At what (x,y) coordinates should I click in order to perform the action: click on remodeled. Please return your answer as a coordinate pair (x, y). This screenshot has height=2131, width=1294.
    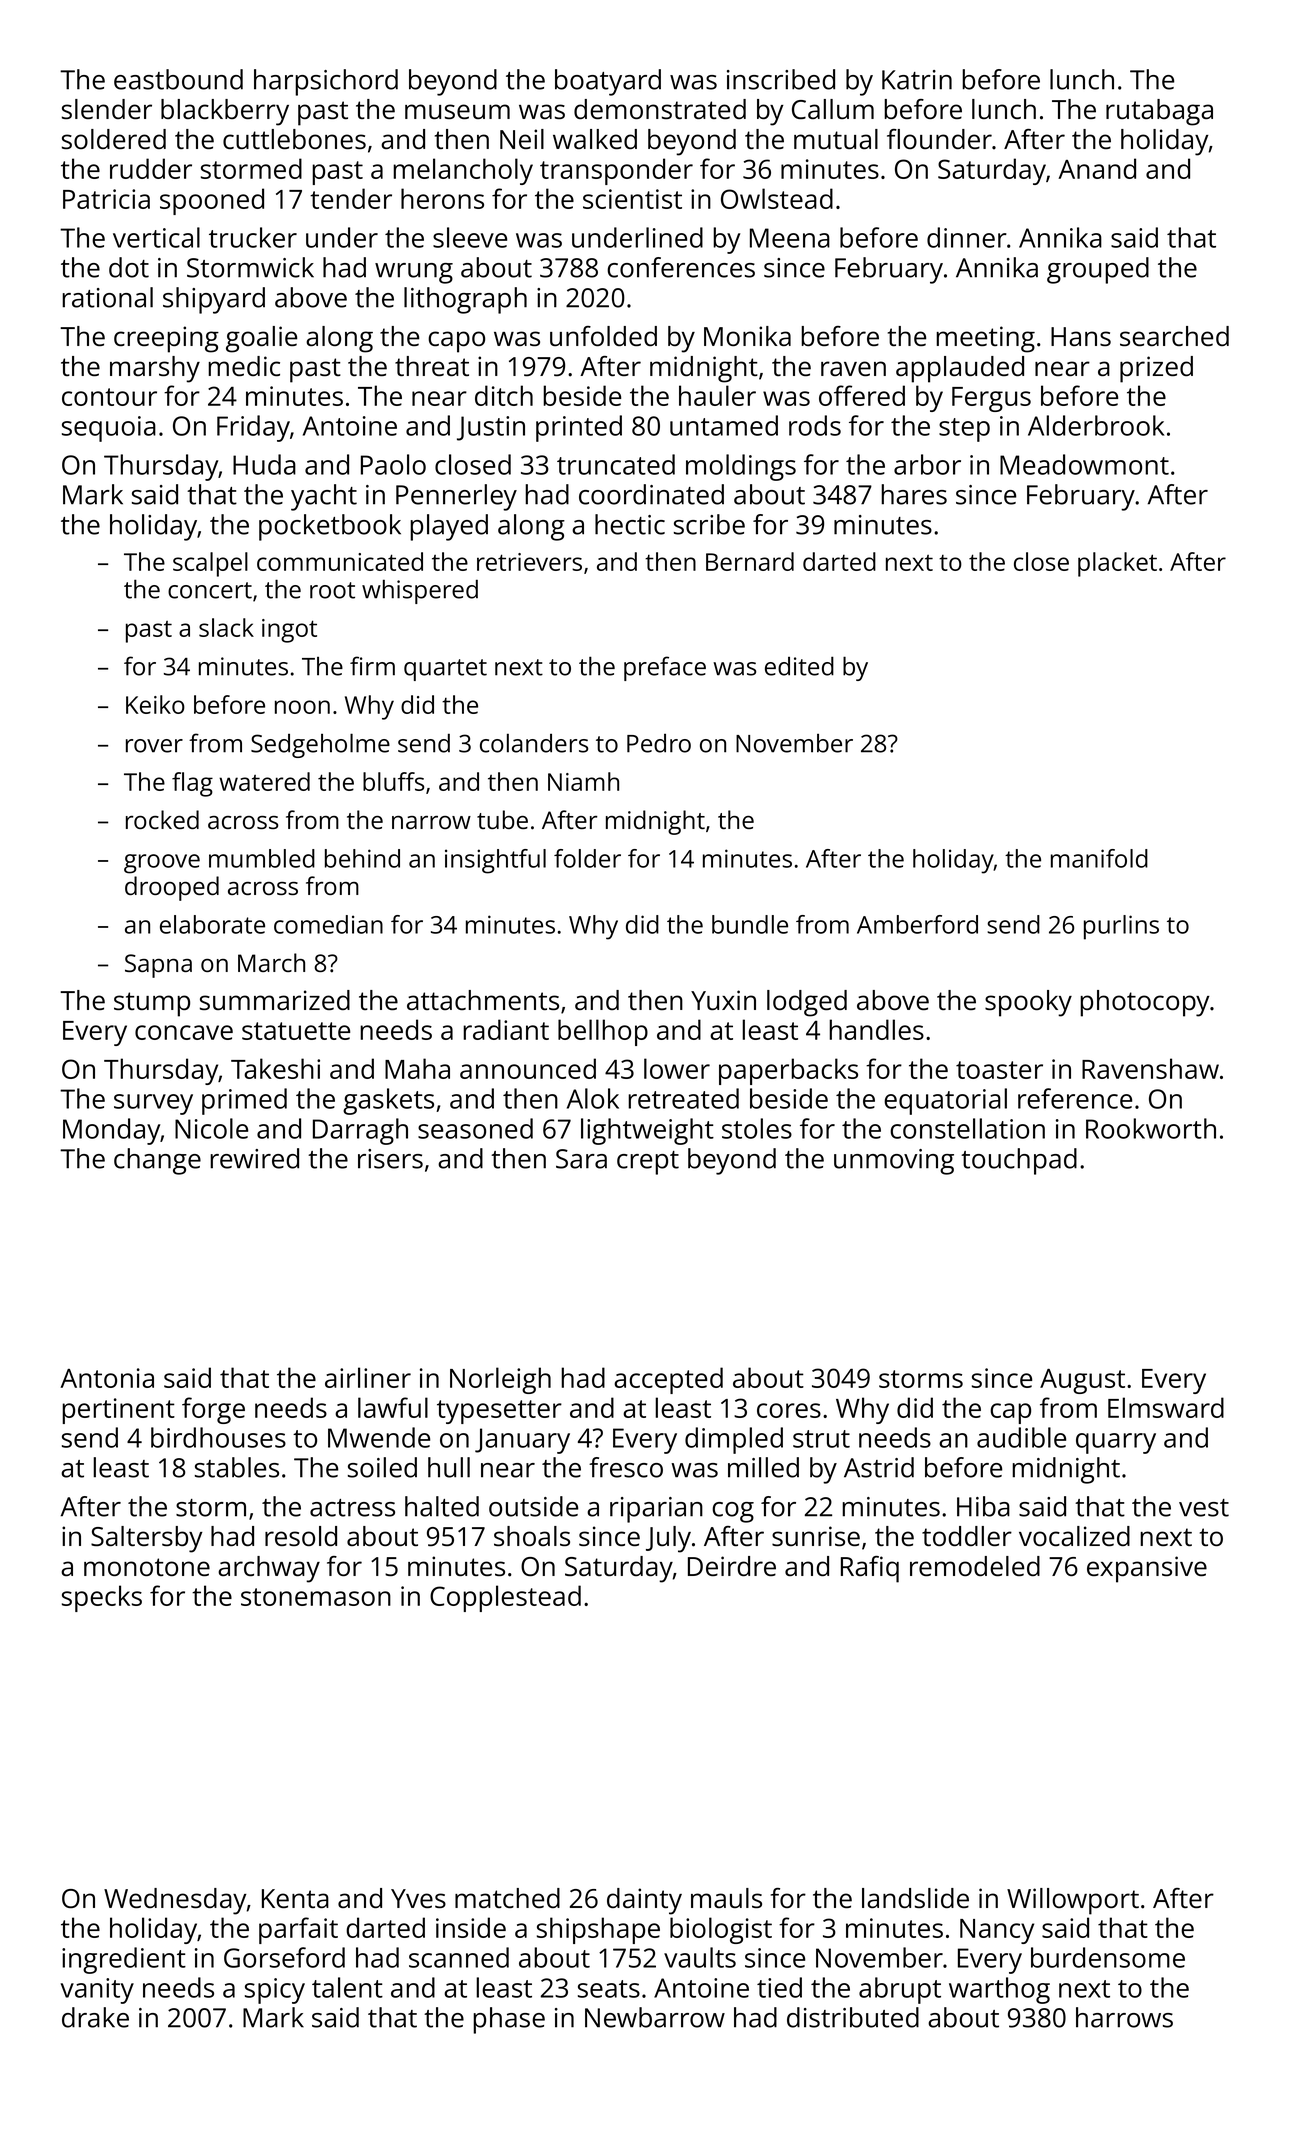
    Looking at the image, I should click on (975, 1566).
